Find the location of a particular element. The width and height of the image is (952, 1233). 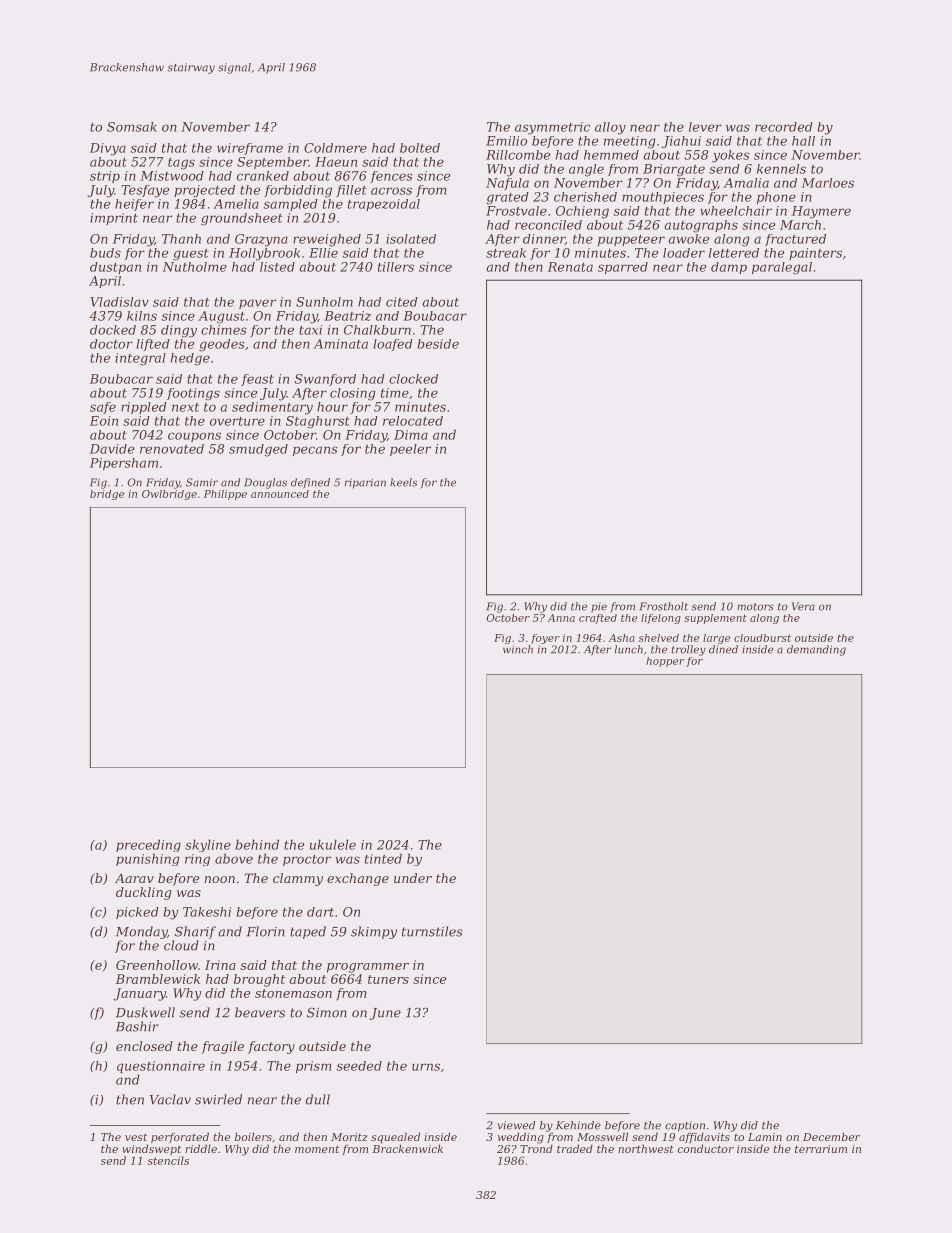

Coldmere is located at coordinates (335, 148).
